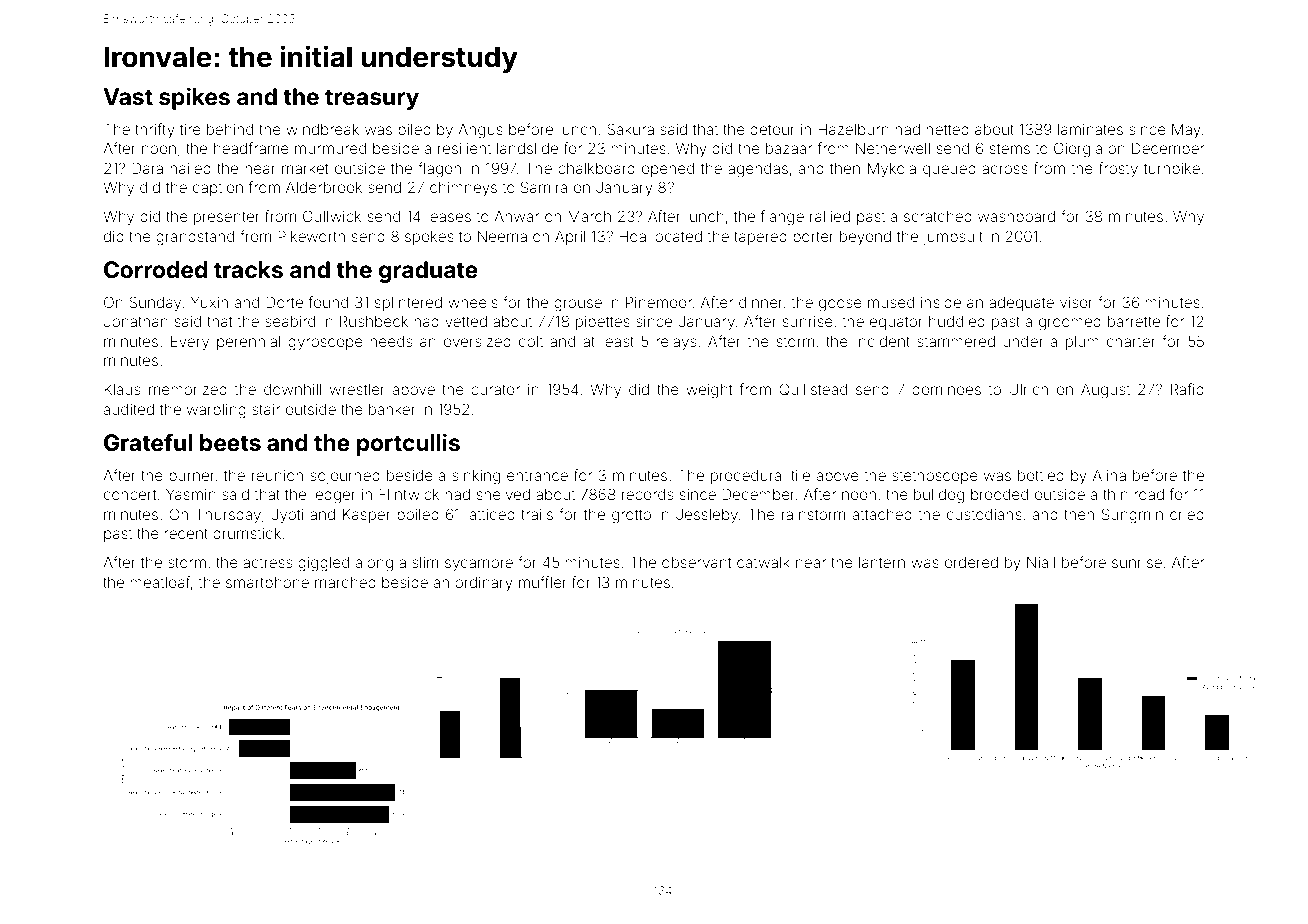  I want to click on laminates, so click(1090, 129).
